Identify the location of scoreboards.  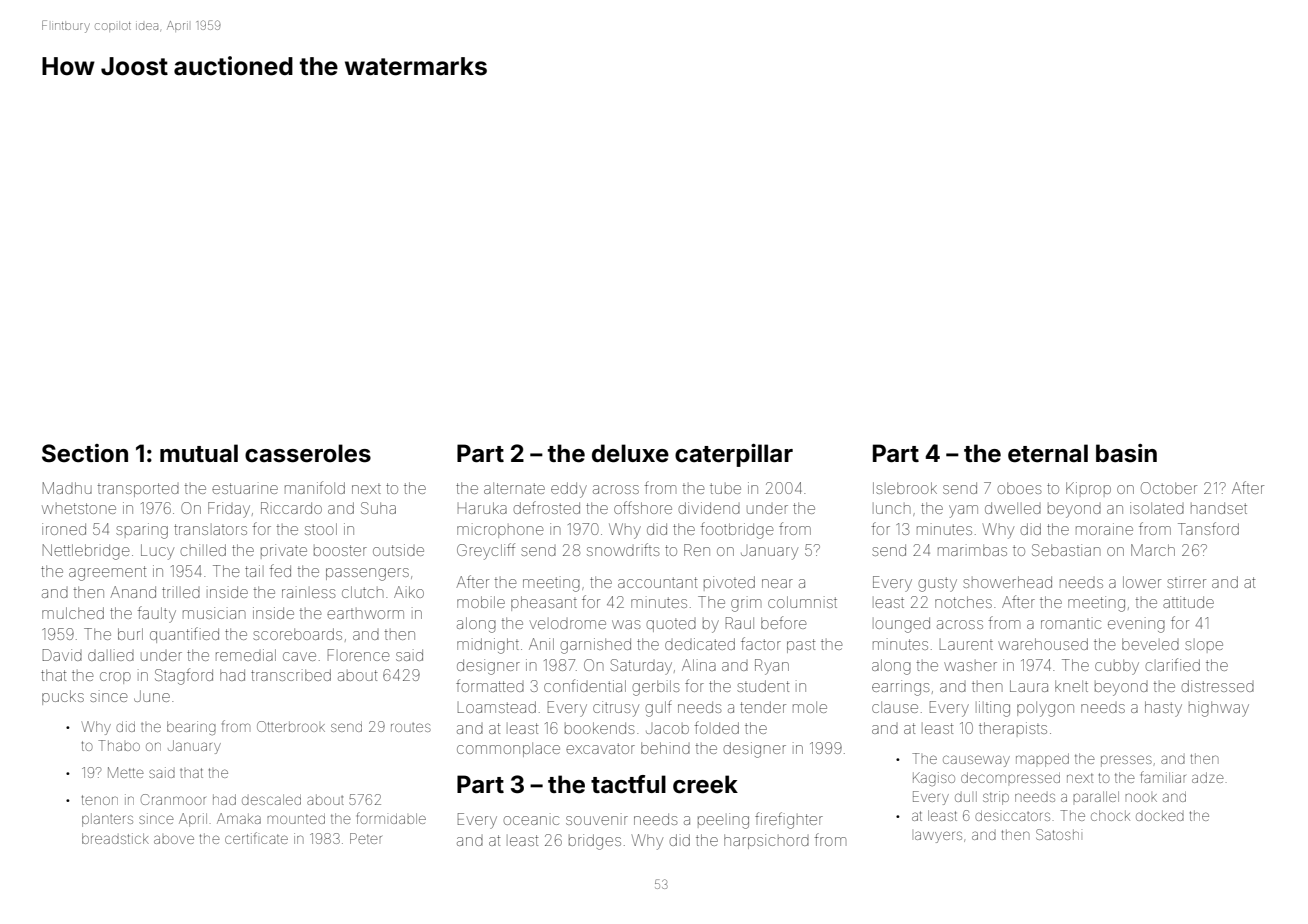
(297, 634).
